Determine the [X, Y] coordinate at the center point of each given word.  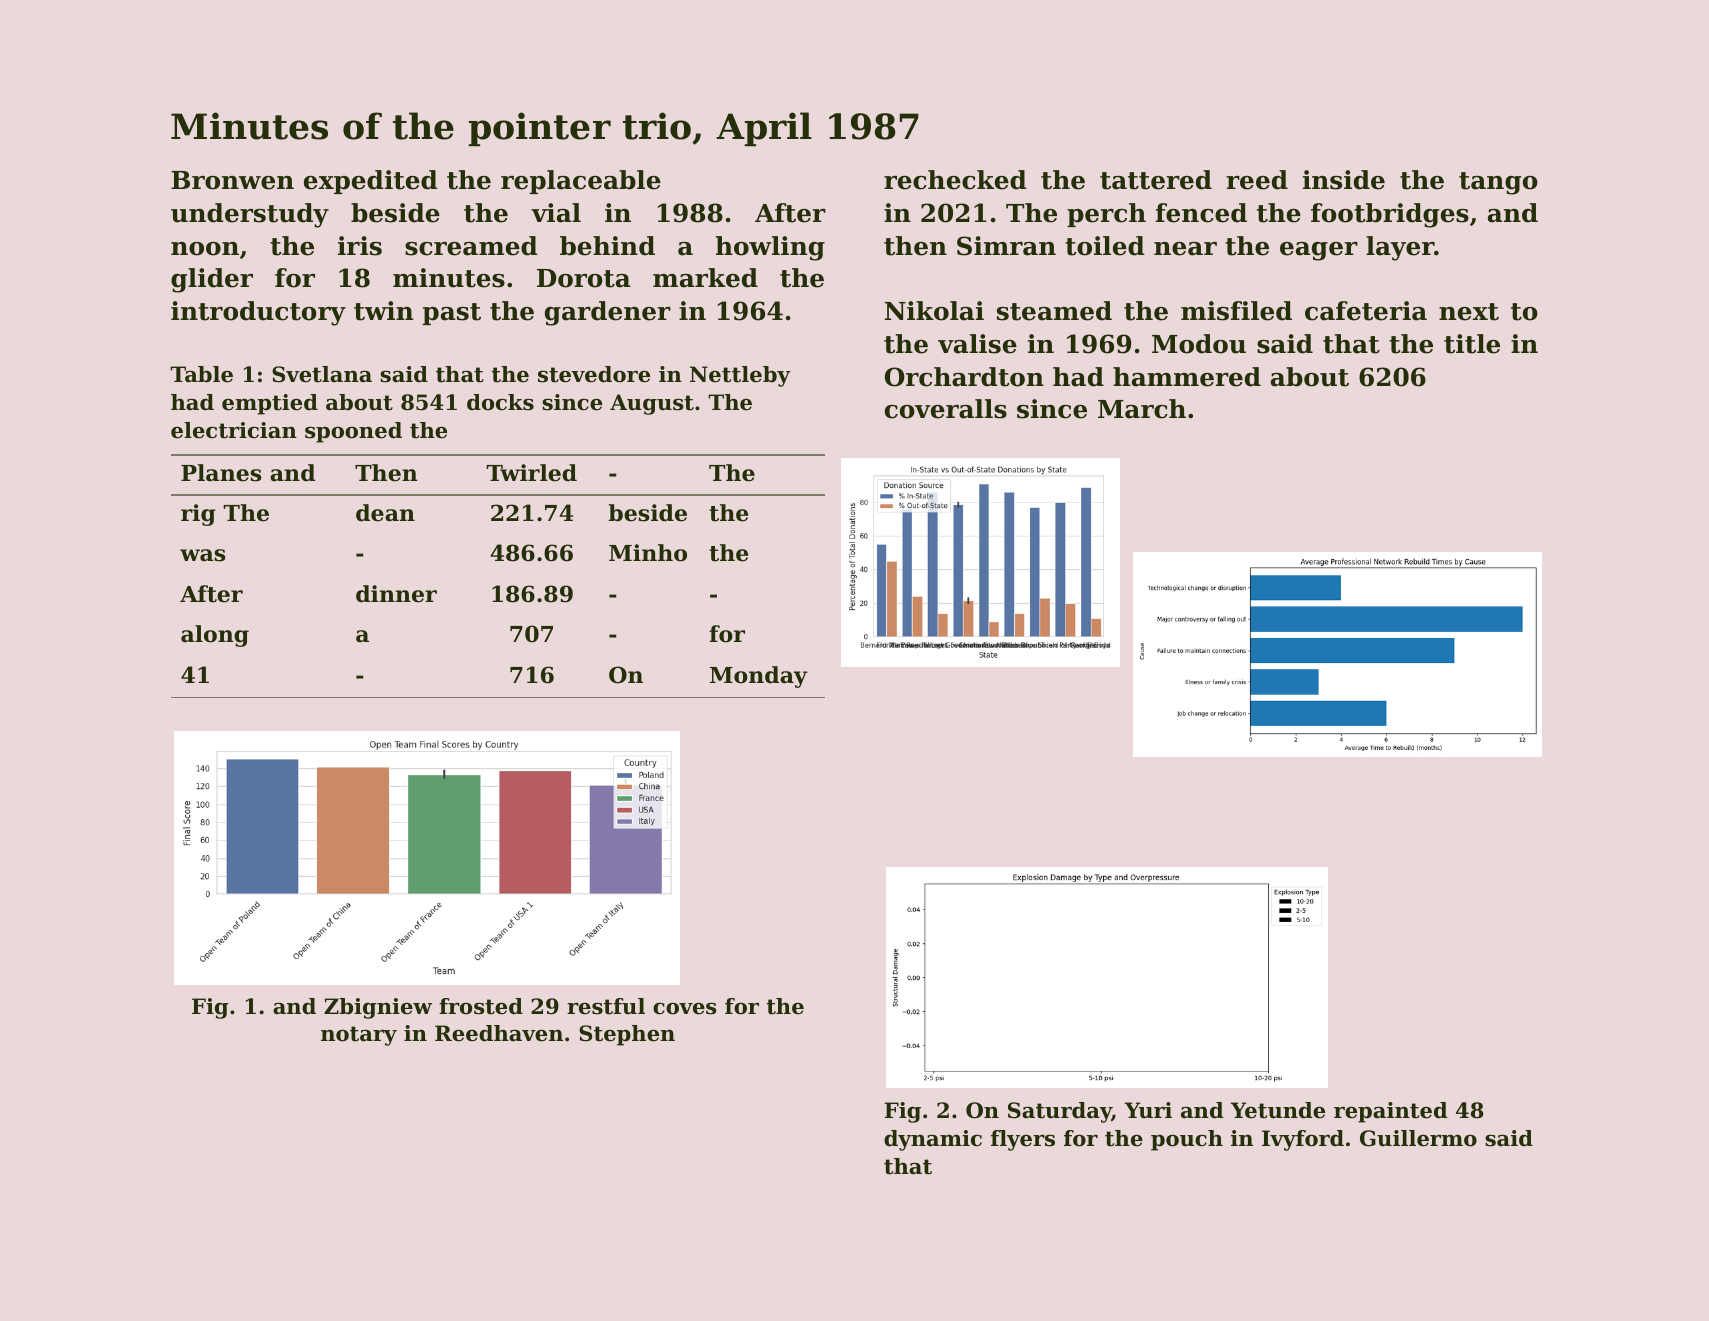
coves [684, 1009]
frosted [481, 1006]
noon [205, 249]
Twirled [531, 473]
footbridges [1390, 215]
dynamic [933, 1140]
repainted [1391, 1112]
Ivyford [1303, 1140]
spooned [353, 432]
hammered [1187, 377]
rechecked [955, 180]
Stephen [627, 1035]
